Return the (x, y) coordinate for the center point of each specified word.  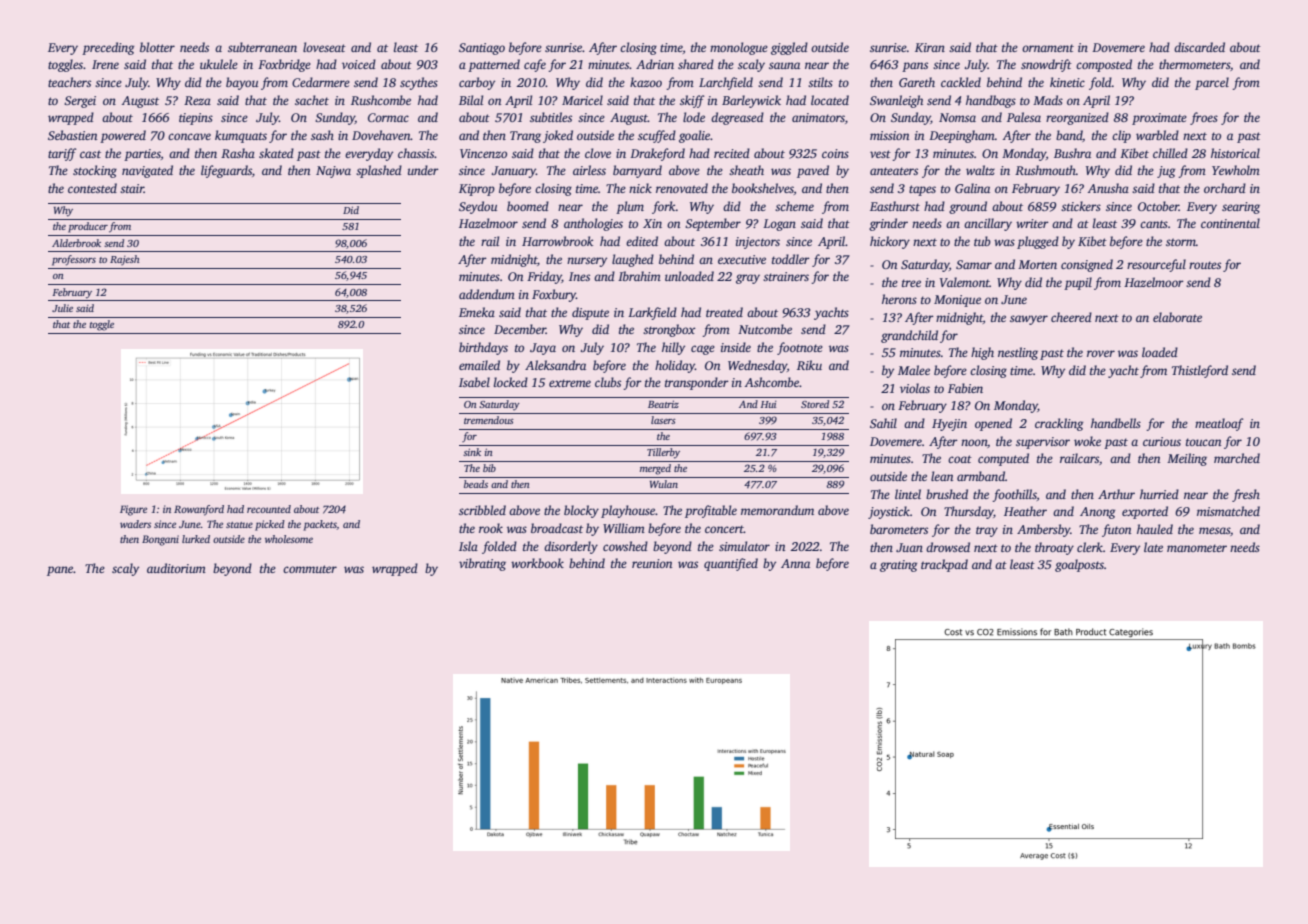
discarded (1199, 47)
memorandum (777, 510)
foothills (1014, 495)
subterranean (262, 47)
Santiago (482, 49)
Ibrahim (639, 276)
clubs (608, 382)
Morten (1037, 264)
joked (558, 136)
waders (135, 524)
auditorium (176, 568)
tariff (62, 154)
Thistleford (1200, 371)
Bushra (1072, 153)
